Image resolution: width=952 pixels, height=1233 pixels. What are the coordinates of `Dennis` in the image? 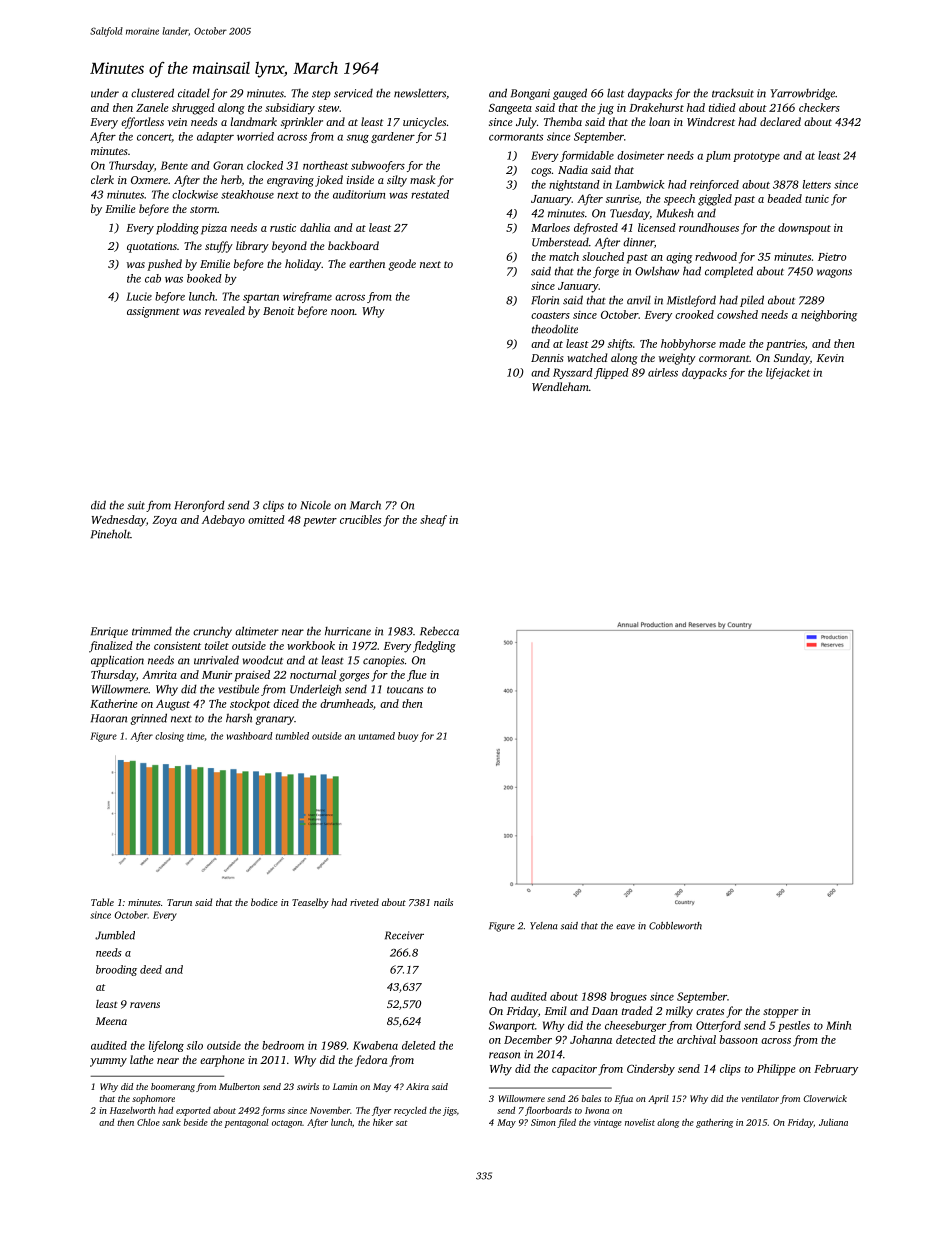 It's located at (547, 358).
